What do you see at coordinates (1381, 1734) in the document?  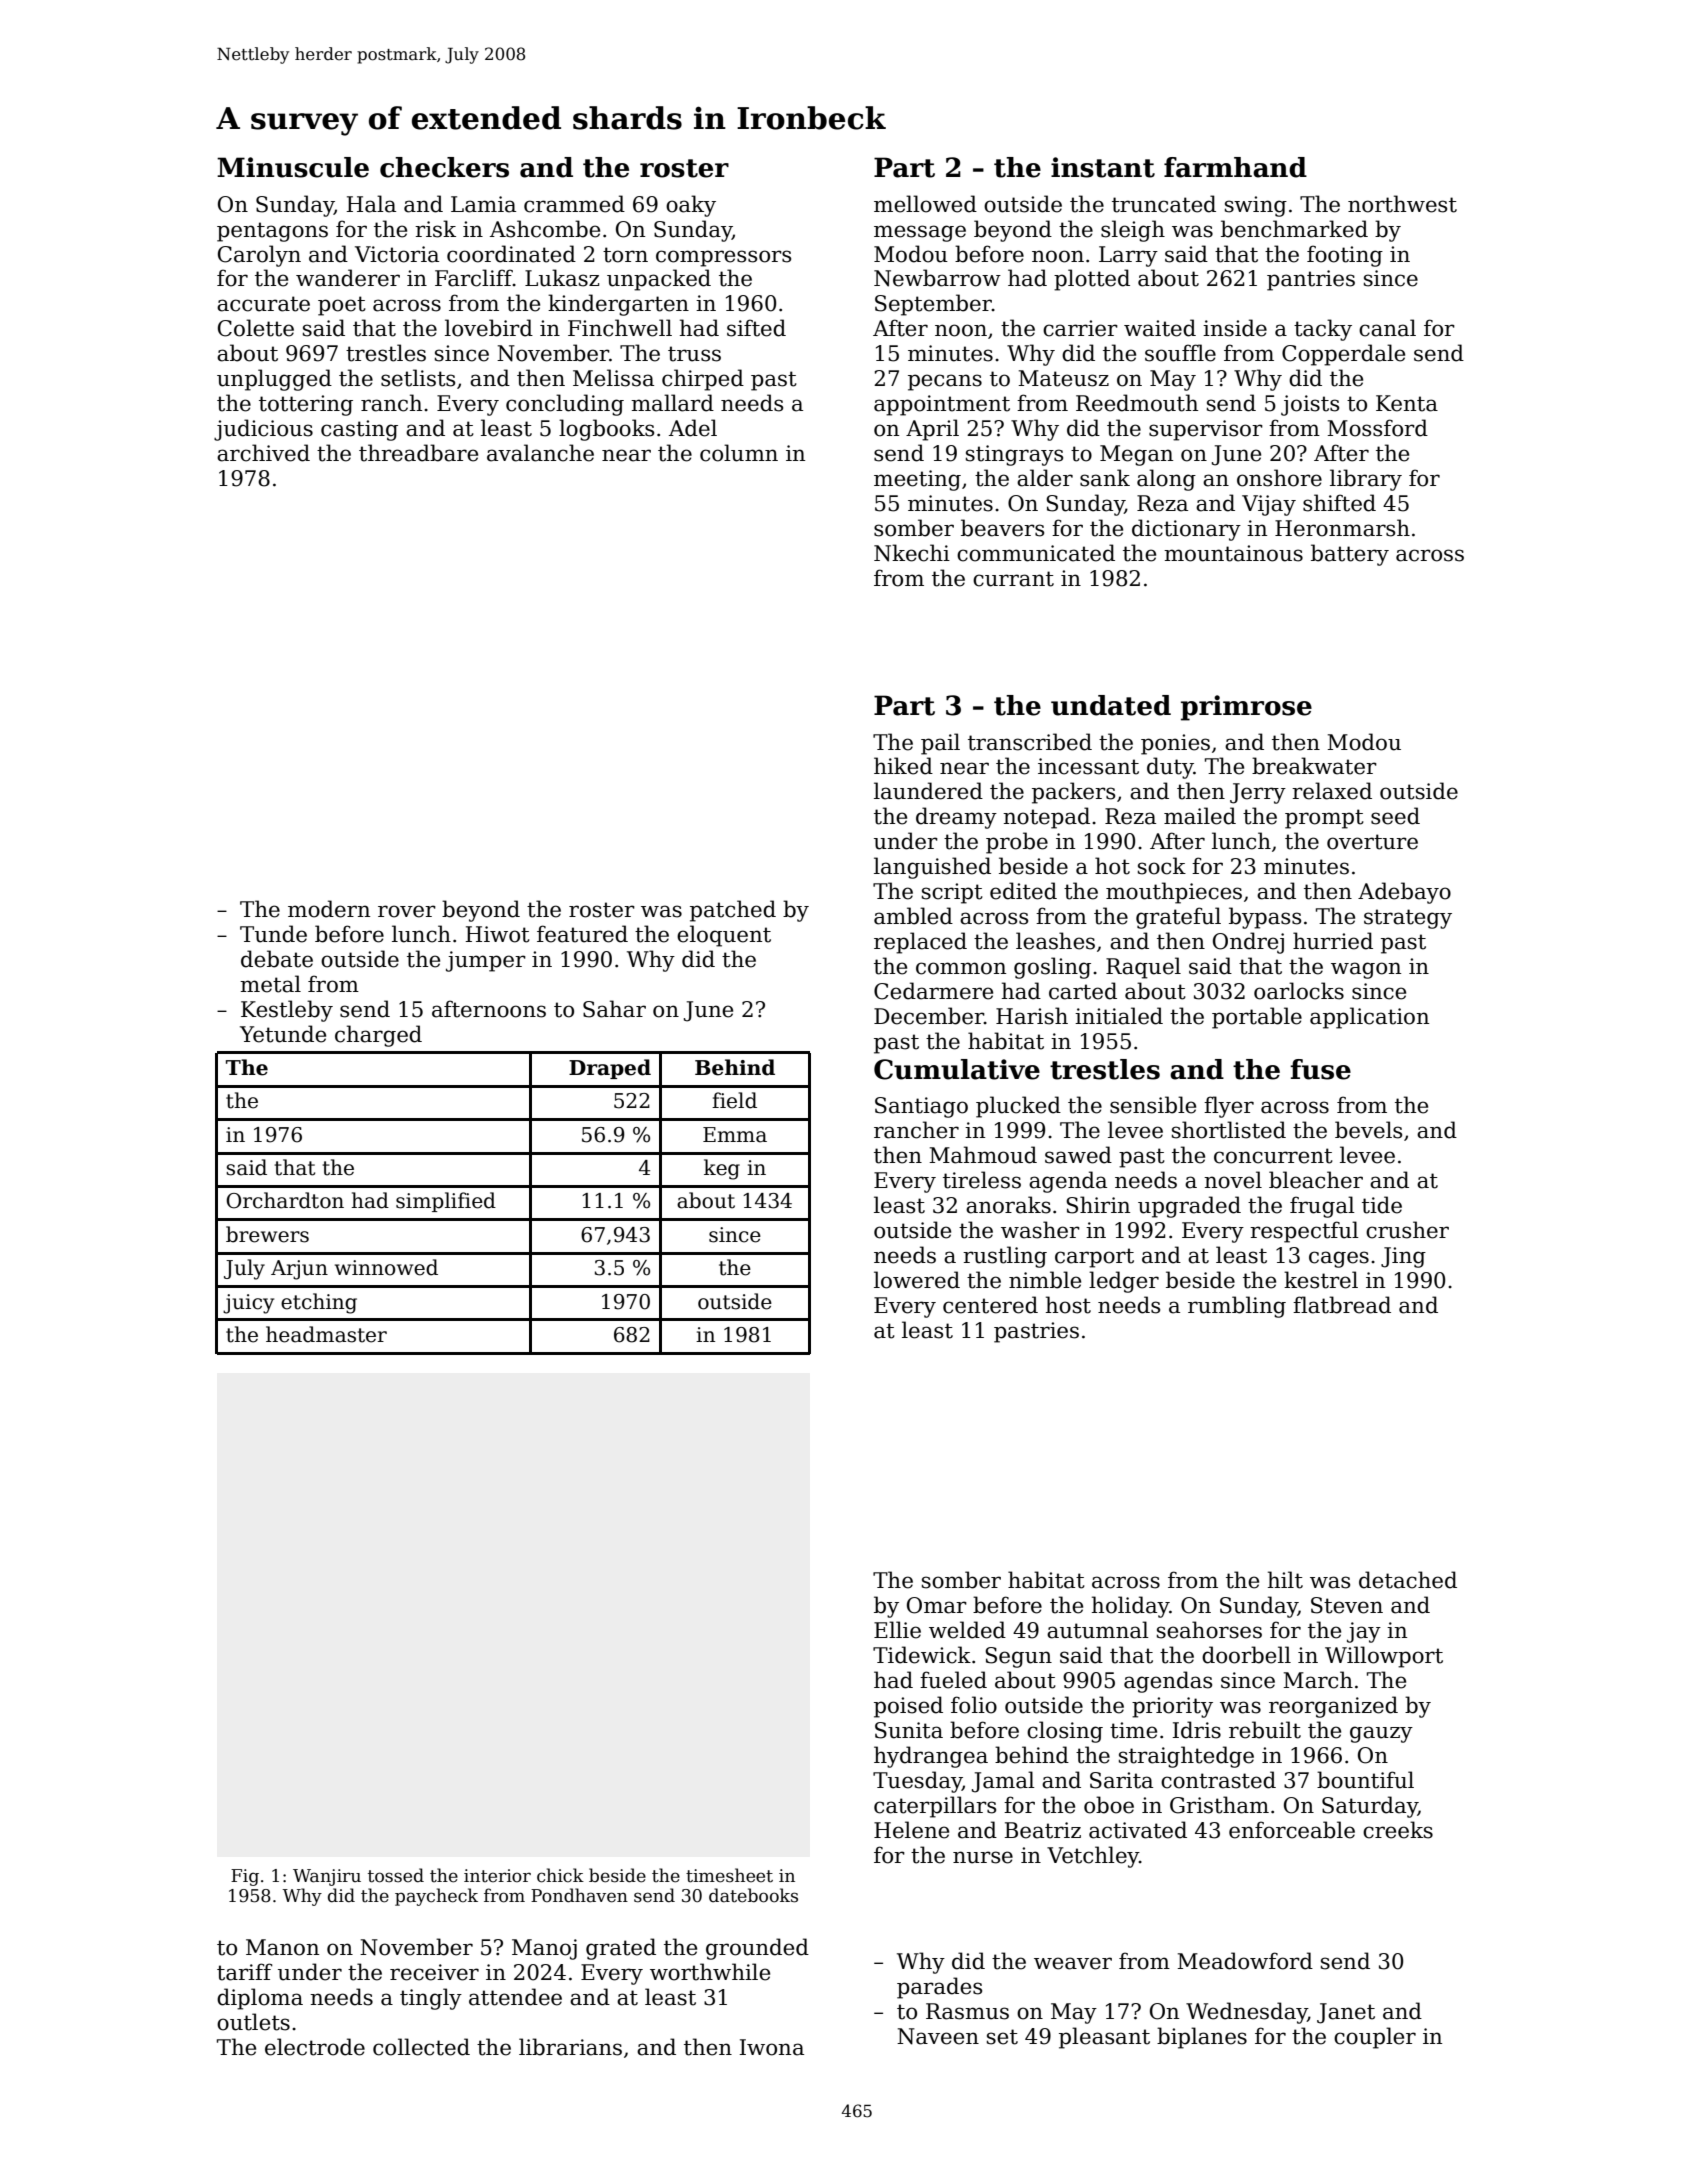 I see `gauzy` at bounding box center [1381, 1734].
